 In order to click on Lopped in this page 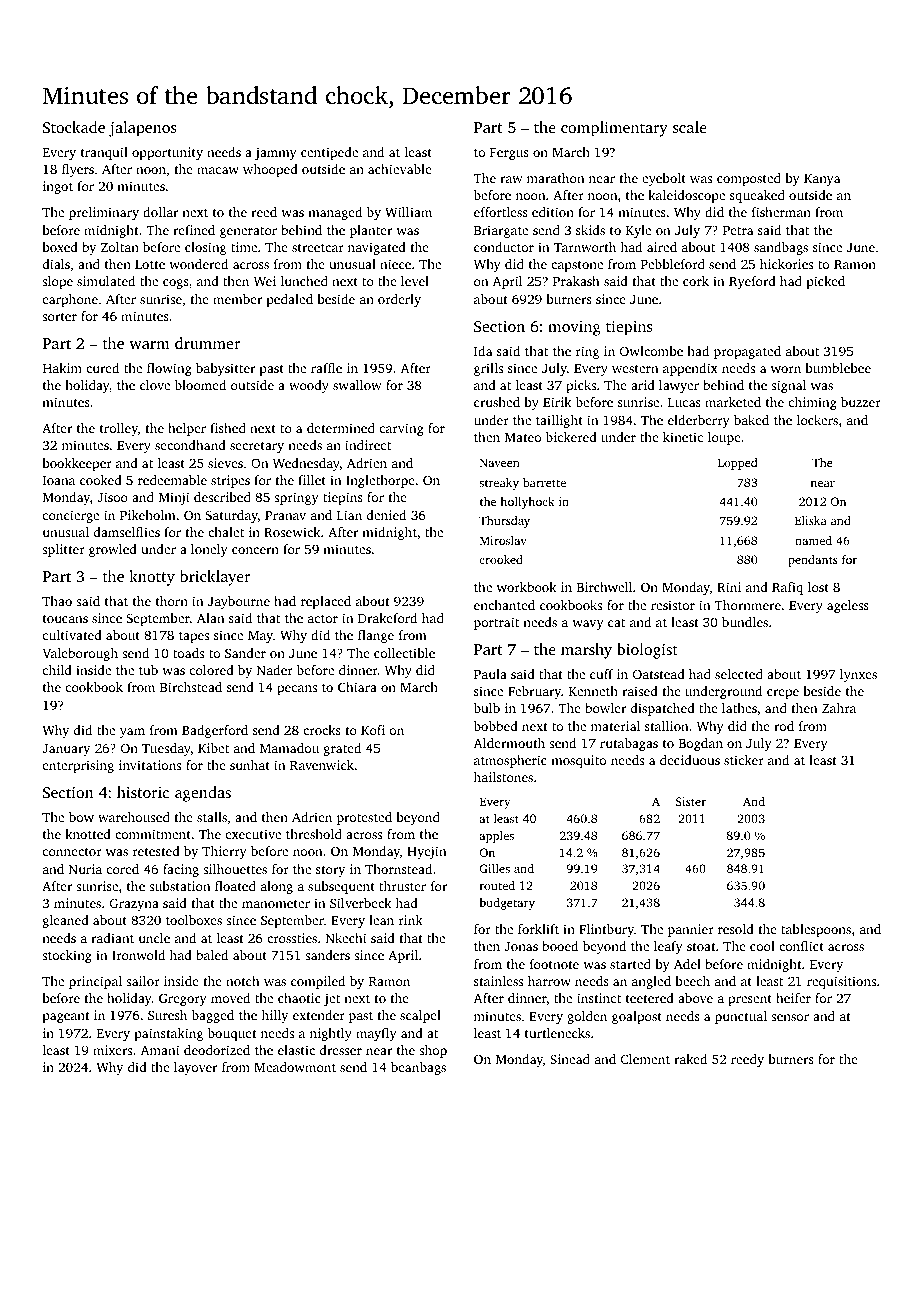, I will do `click(737, 464)`.
